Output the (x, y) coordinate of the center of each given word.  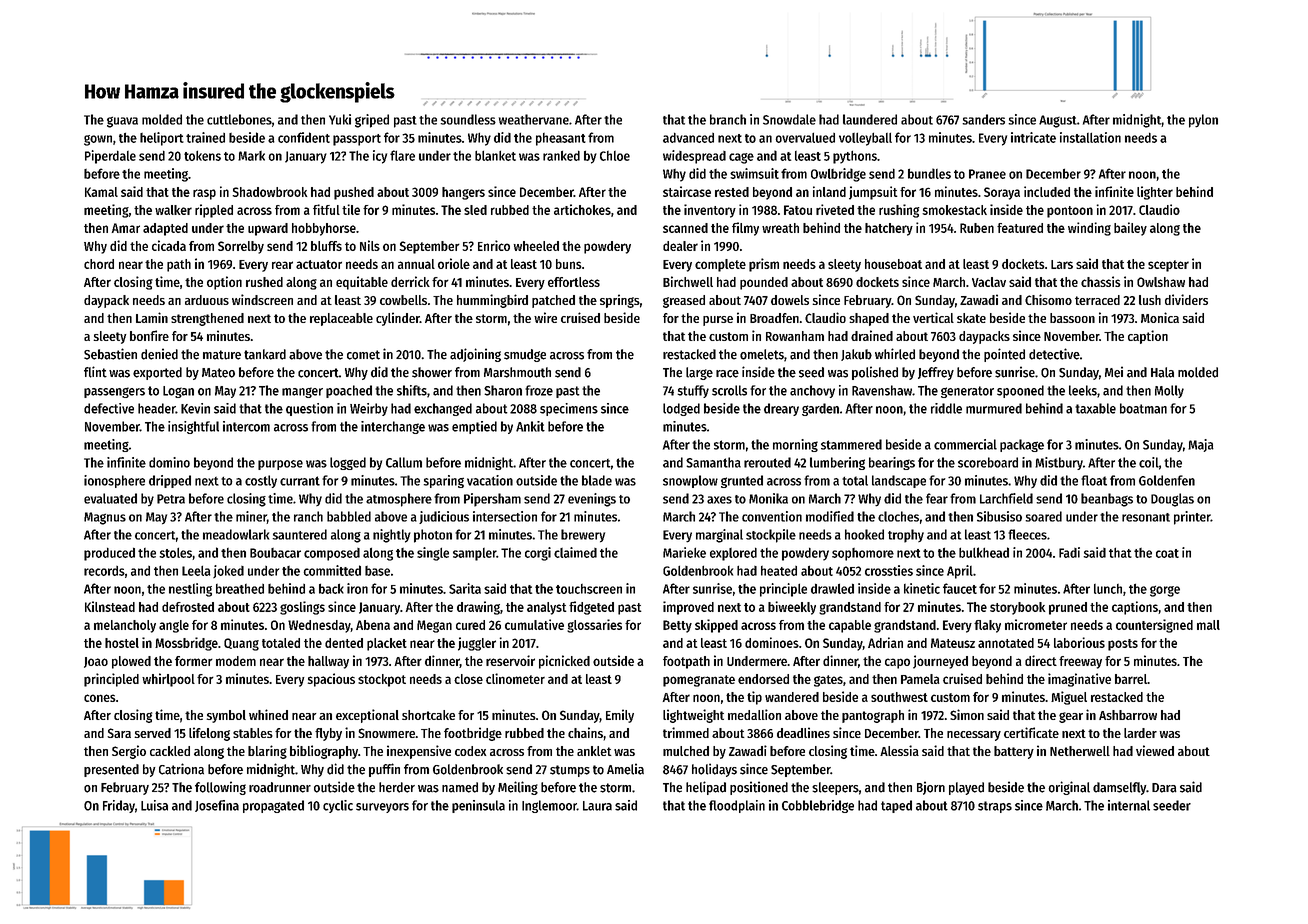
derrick (410, 281)
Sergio (129, 752)
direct (1041, 660)
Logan (178, 392)
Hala (1162, 372)
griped (372, 121)
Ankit (530, 426)
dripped (170, 481)
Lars (1062, 264)
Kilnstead (110, 606)
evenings (592, 500)
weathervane (534, 119)
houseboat (893, 264)
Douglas (1172, 500)
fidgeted (591, 608)
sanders (983, 119)
